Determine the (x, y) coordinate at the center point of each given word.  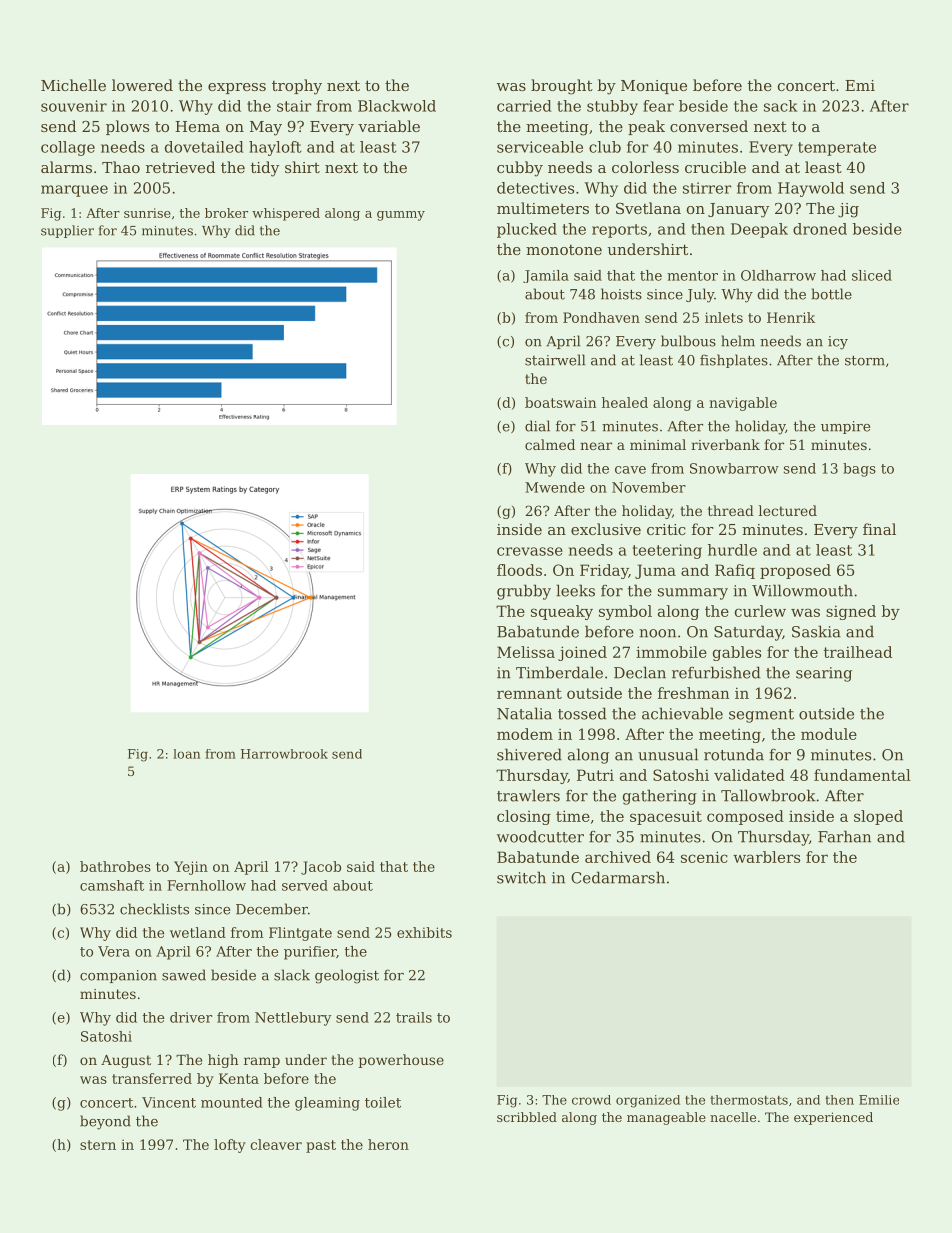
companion (118, 976)
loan (186, 754)
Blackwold (397, 106)
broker (226, 213)
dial (537, 426)
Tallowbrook (768, 795)
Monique (654, 87)
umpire (845, 427)
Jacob (321, 868)
